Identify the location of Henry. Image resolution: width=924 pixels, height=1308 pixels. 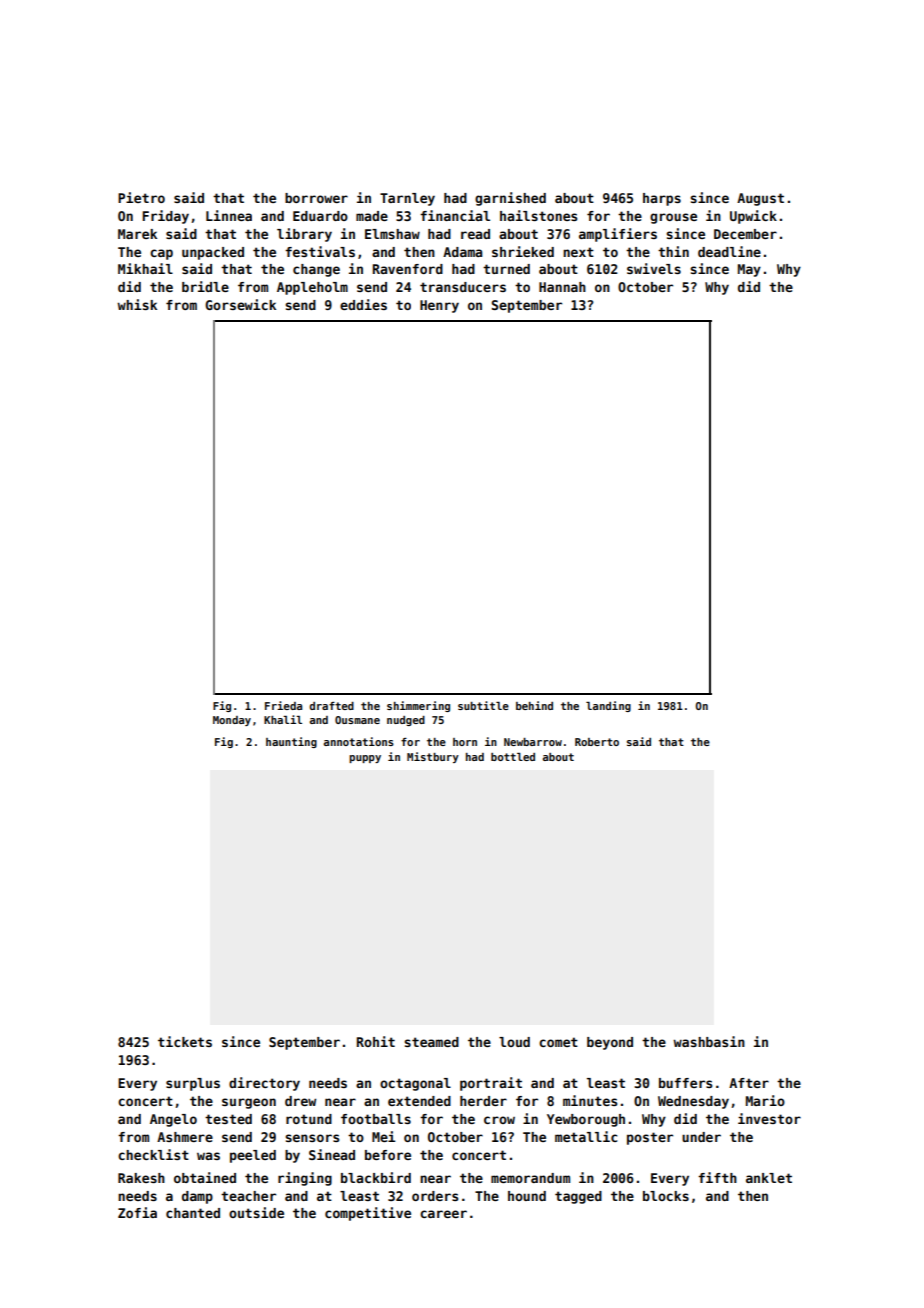
(439, 306).
